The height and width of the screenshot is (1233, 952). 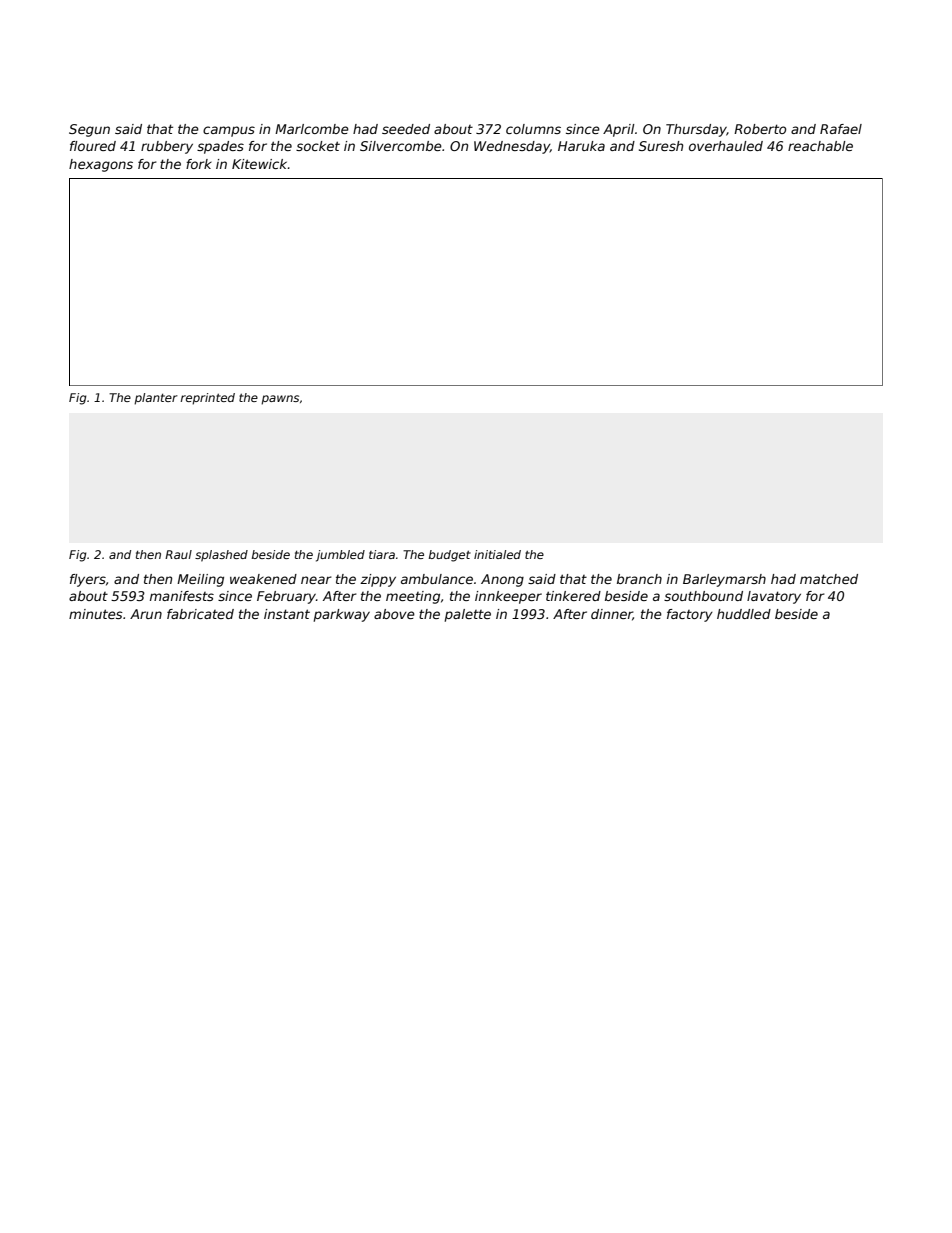 I want to click on Silvercombe, so click(x=401, y=146).
